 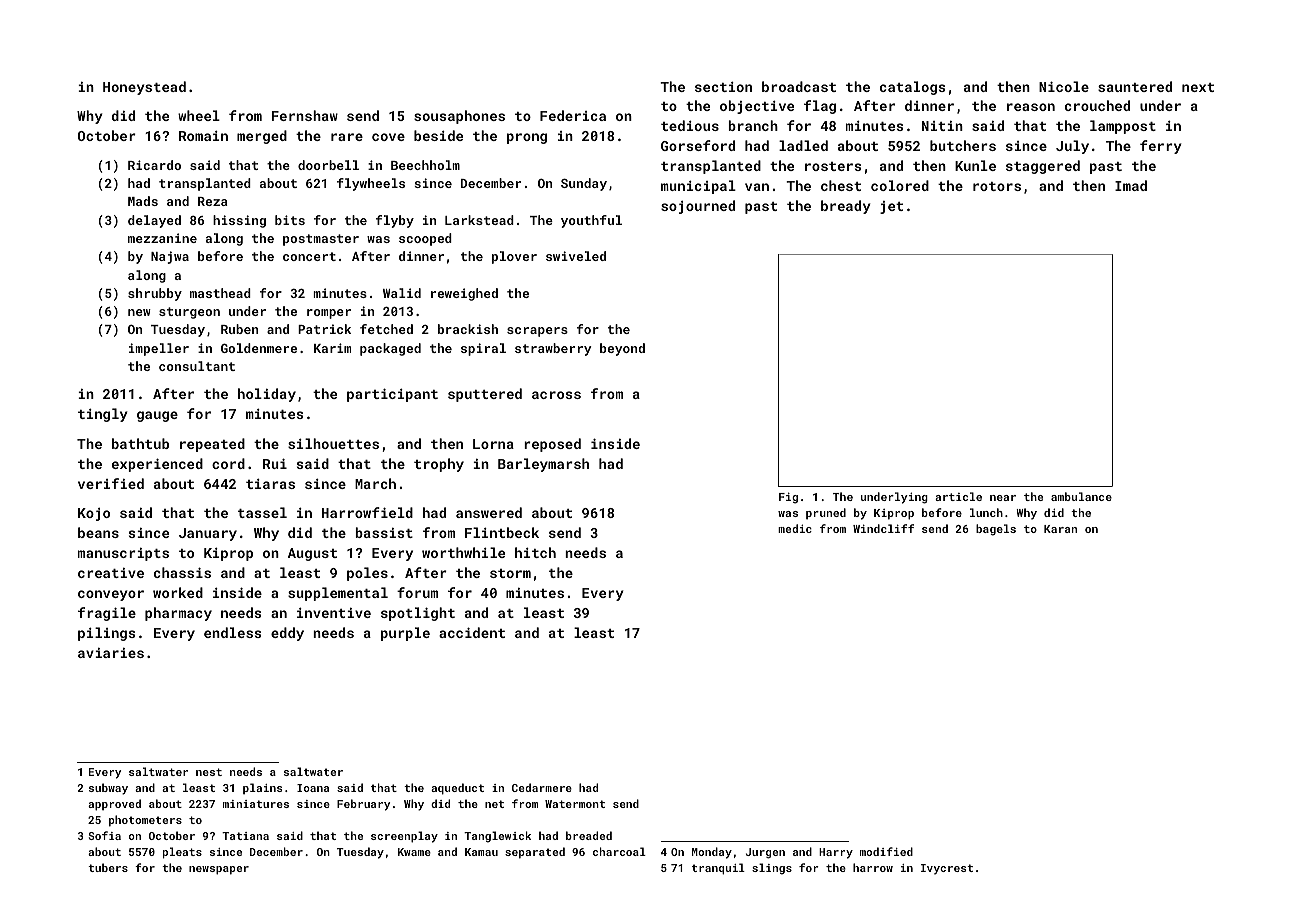 What do you see at coordinates (556, 395) in the image?
I see `across` at bounding box center [556, 395].
